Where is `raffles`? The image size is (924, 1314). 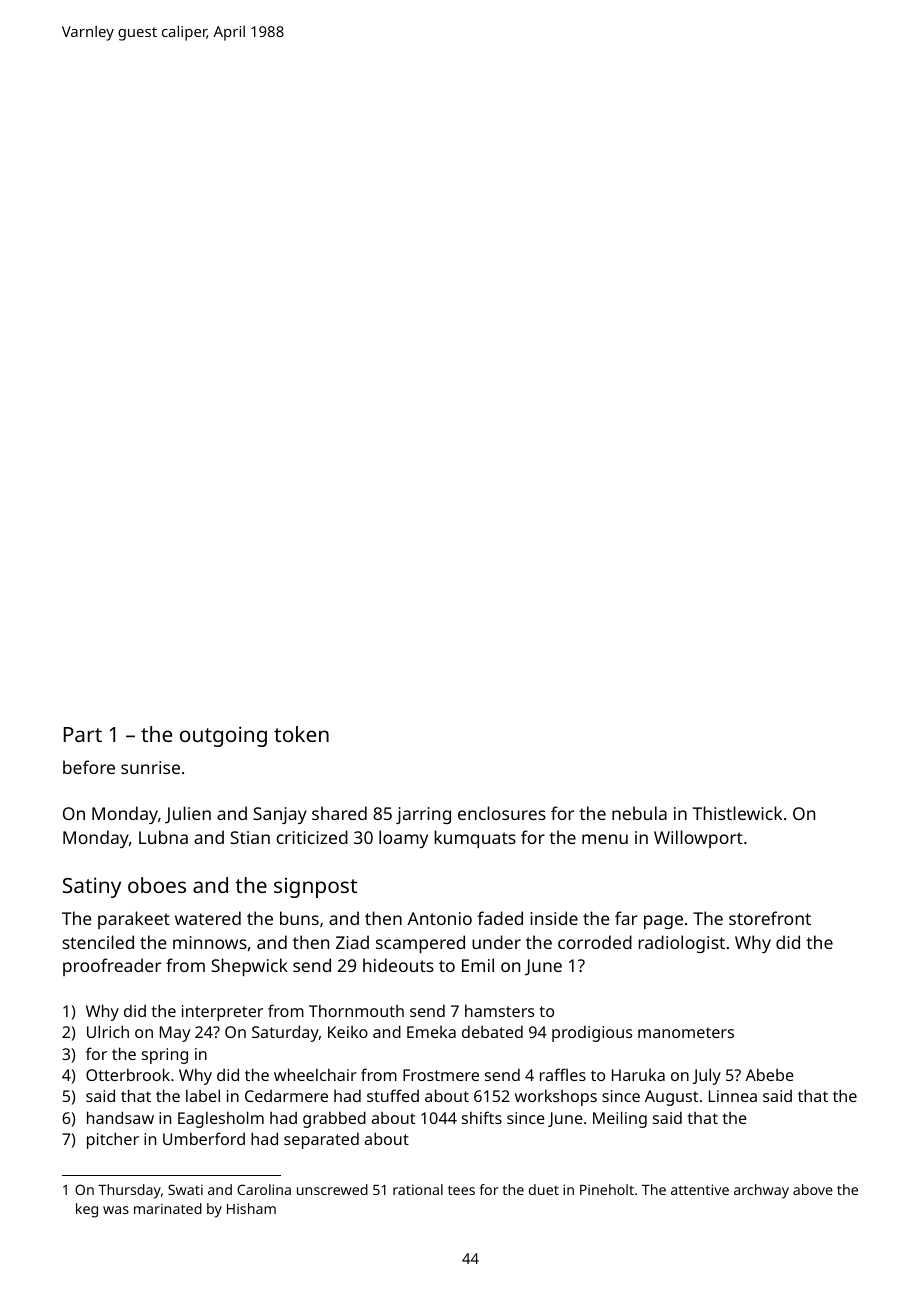 raffles is located at coordinates (563, 1074).
